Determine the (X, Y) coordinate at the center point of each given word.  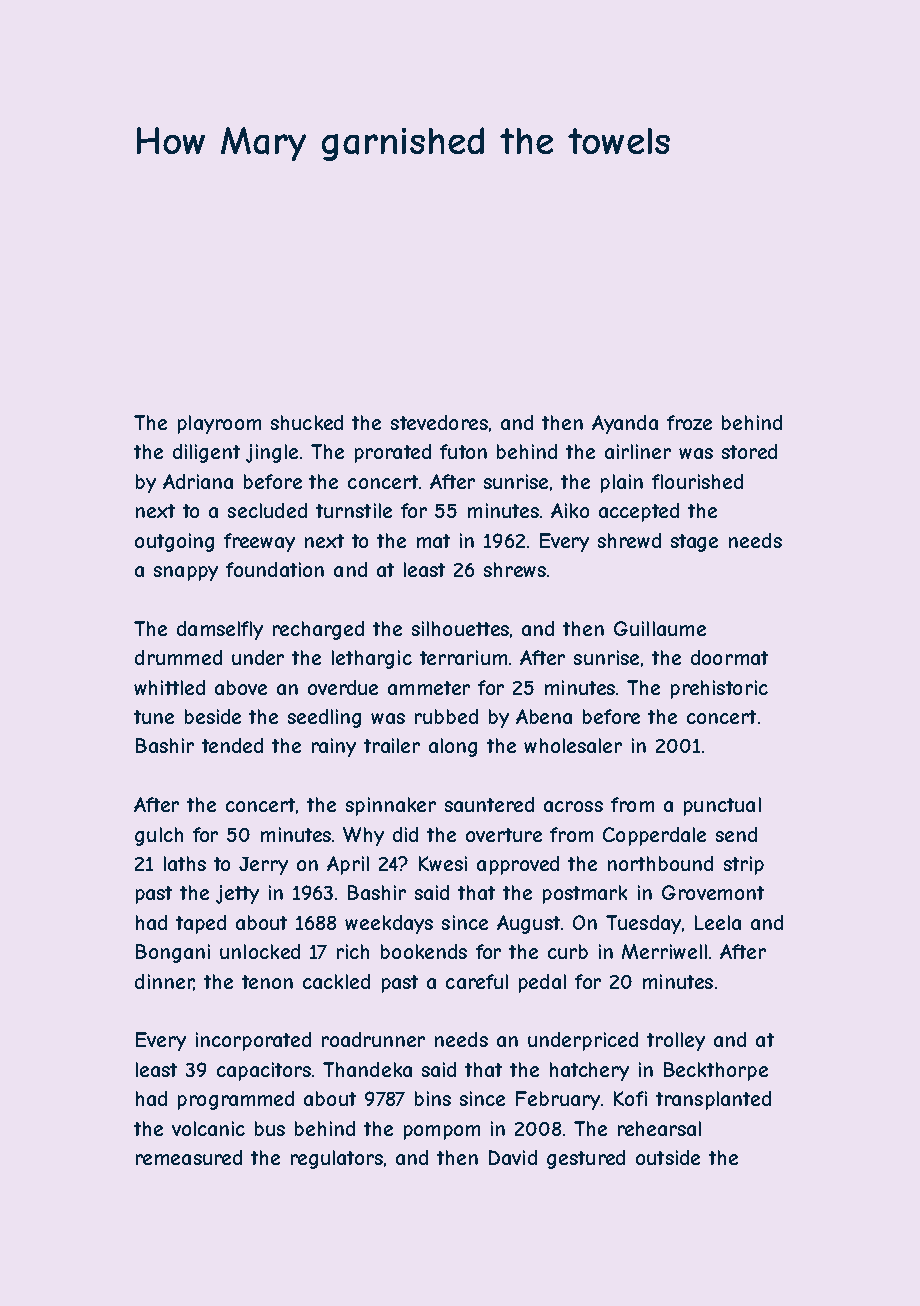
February (558, 1100)
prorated (393, 453)
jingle (272, 453)
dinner (164, 982)
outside (668, 1157)
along (453, 747)
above (241, 687)
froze (689, 422)
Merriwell (664, 951)
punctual (722, 806)
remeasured (189, 1157)
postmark (585, 894)
